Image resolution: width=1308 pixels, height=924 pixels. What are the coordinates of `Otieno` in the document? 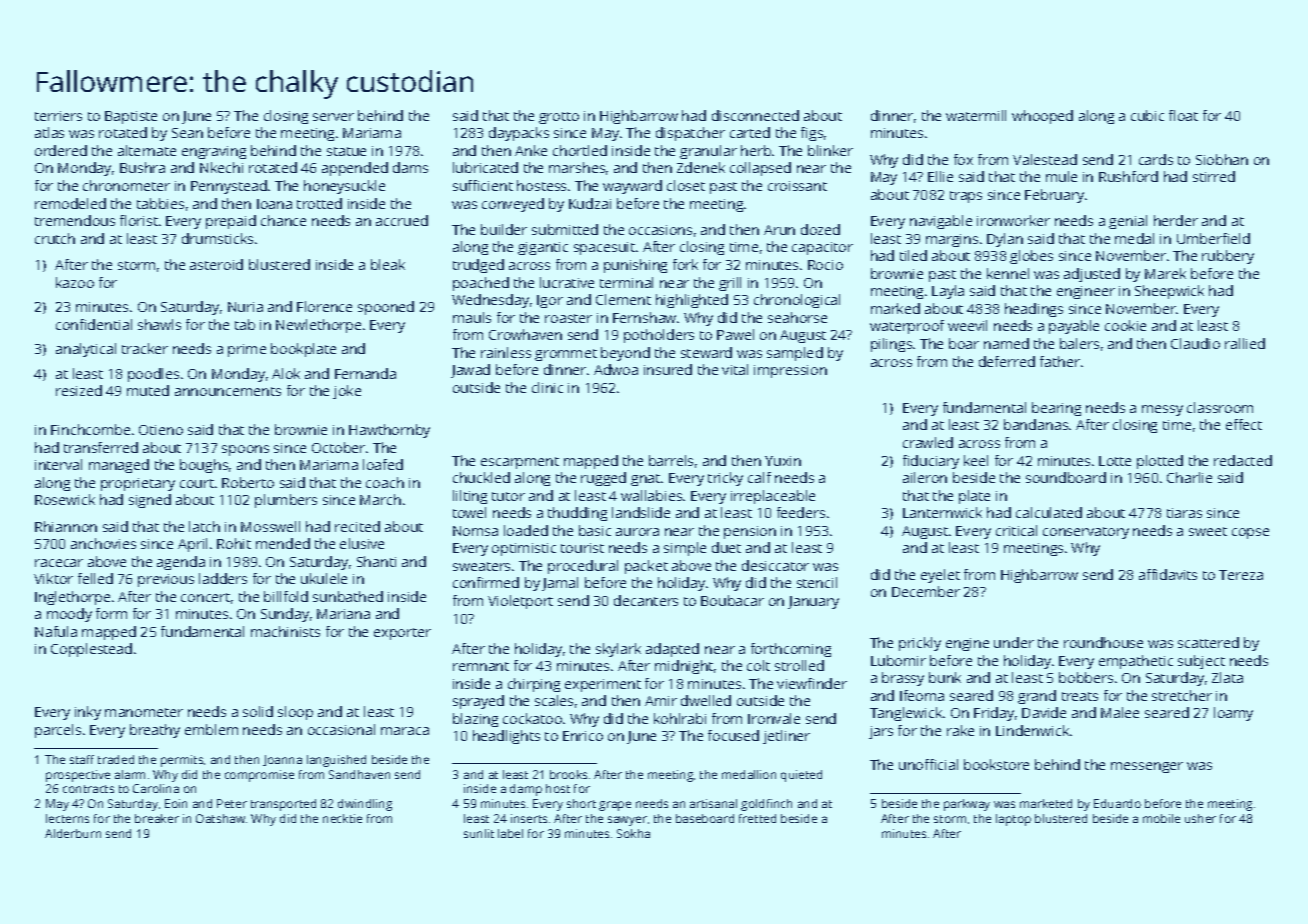 It's located at (161, 430).
